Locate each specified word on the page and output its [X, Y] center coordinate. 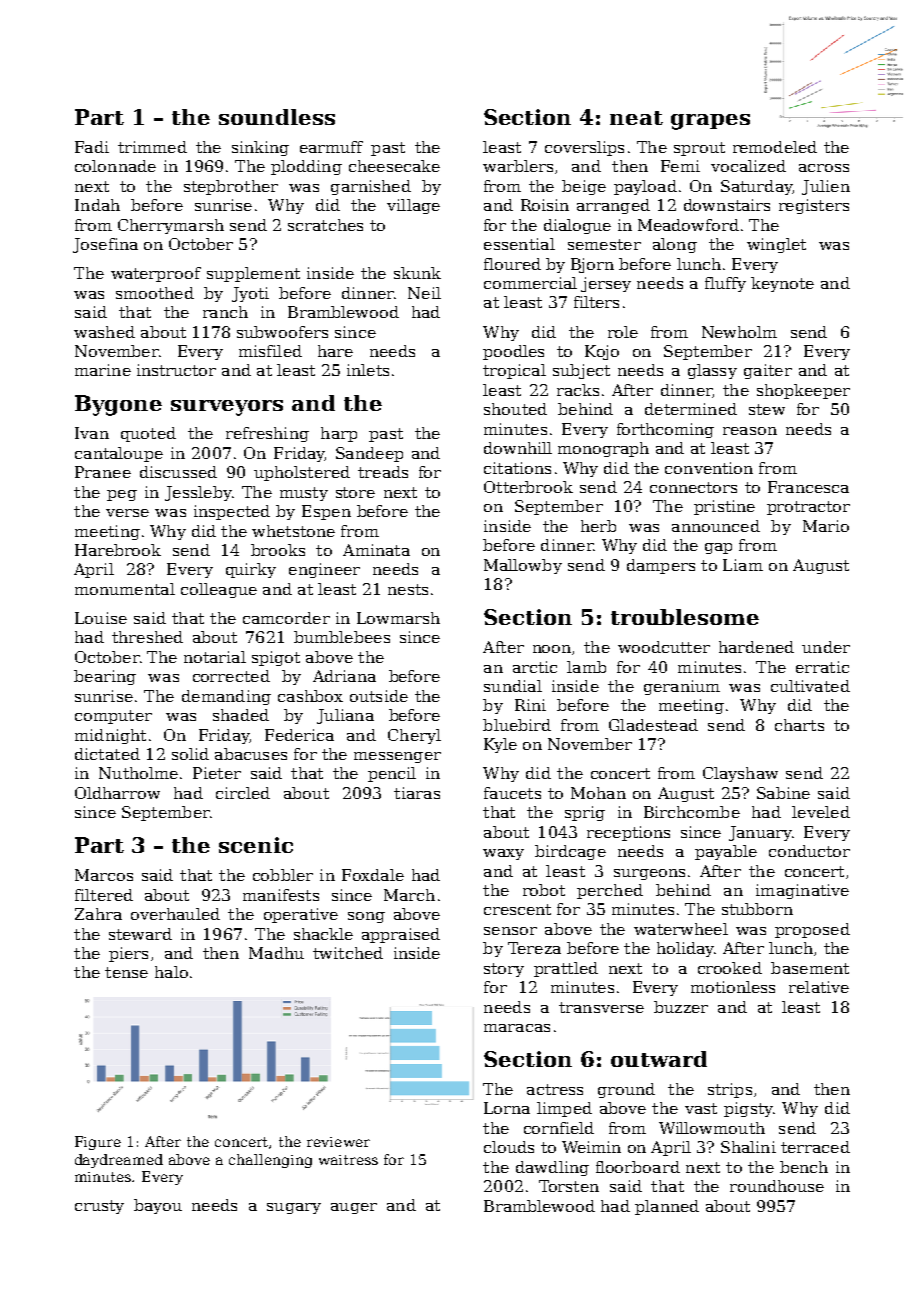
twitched [348, 953]
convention [709, 468]
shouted [515, 409]
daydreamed [119, 1161]
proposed [812, 930]
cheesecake [394, 166]
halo [171, 972]
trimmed [152, 147]
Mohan [598, 793]
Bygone [118, 405]
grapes [710, 122]
